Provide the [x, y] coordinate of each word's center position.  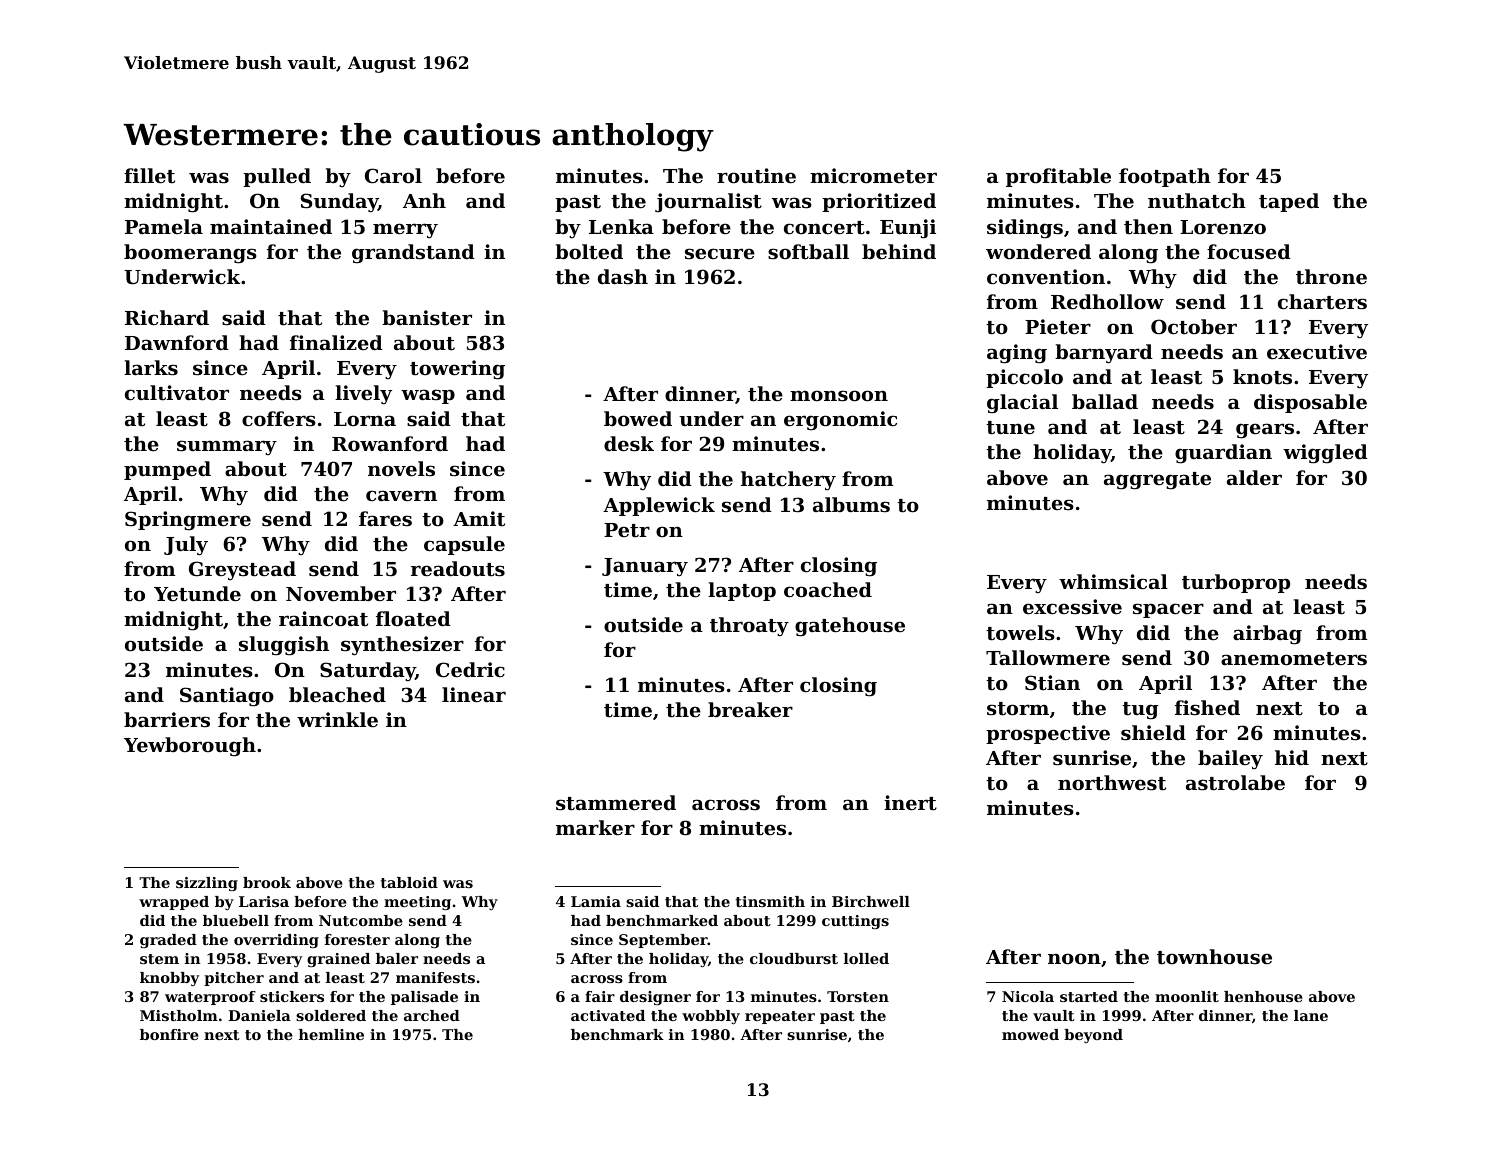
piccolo [1024, 378]
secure [720, 253]
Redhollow [1107, 301]
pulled [277, 177]
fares [385, 518]
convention [1046, 276]
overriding [276, 941]
